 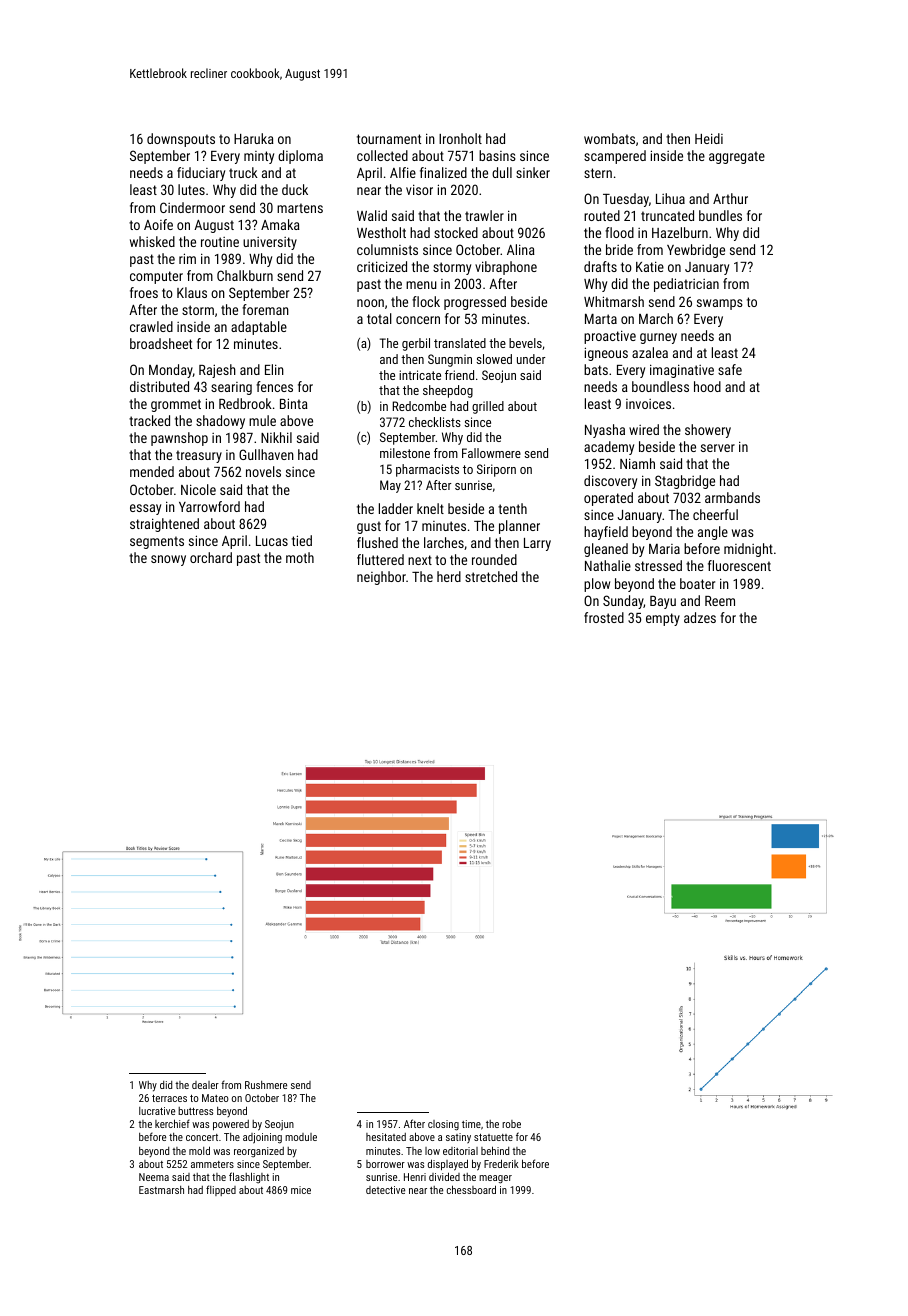 I want to click on reorganized, so click(x=259, y=1152).
